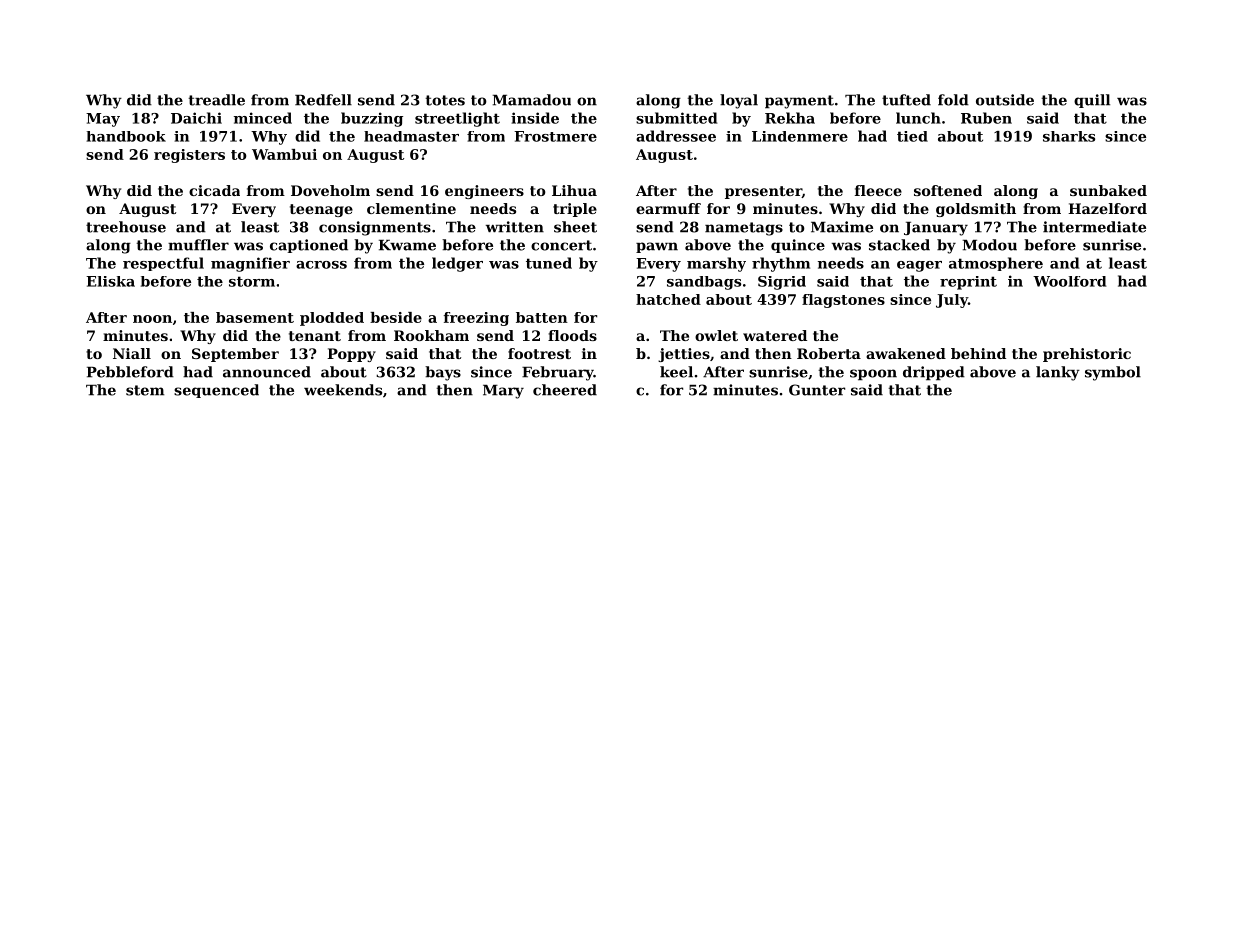  I want to click on engineers, so click(484, 192).
